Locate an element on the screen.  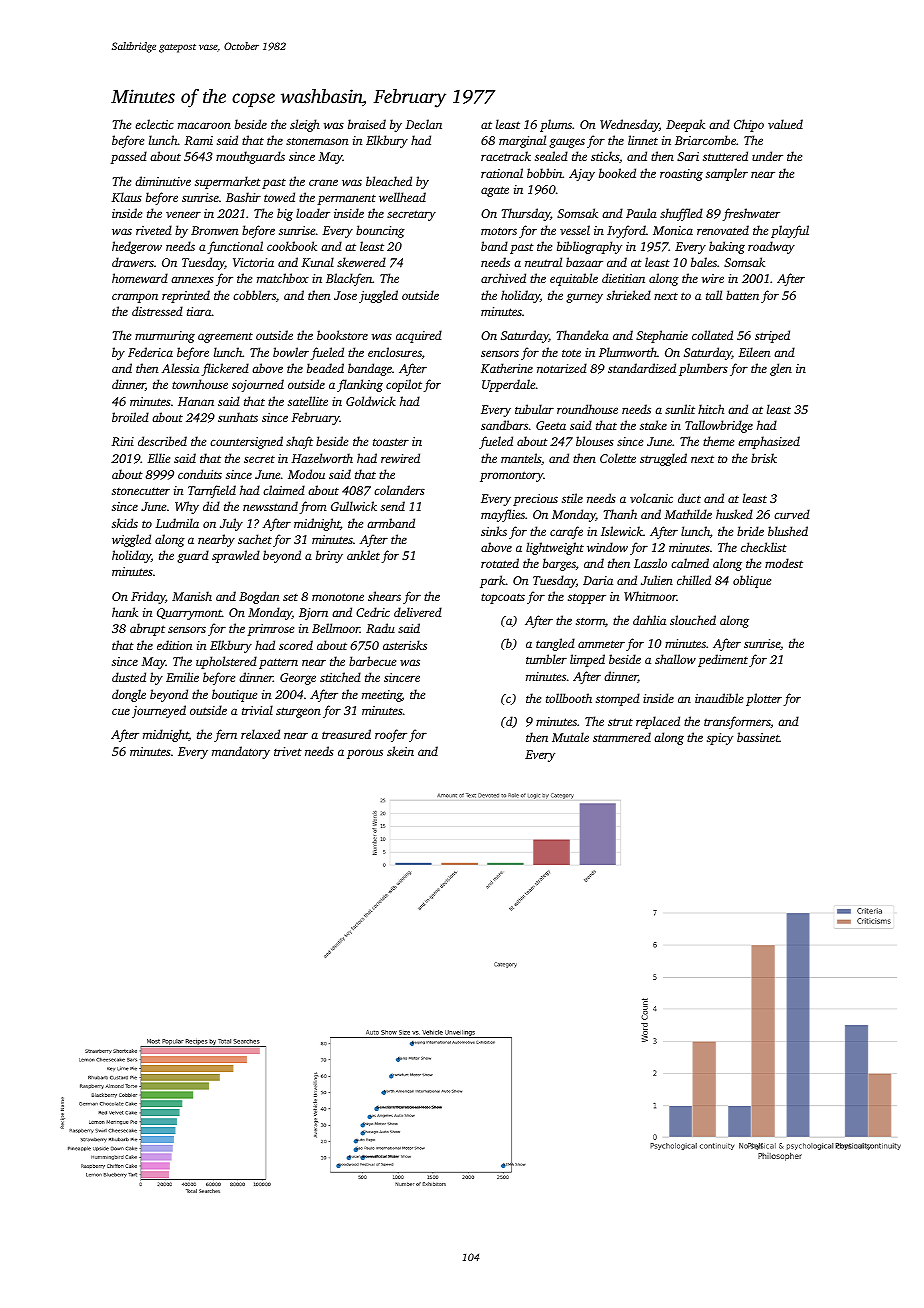
bookstore is located at coordinates (342, 335).
